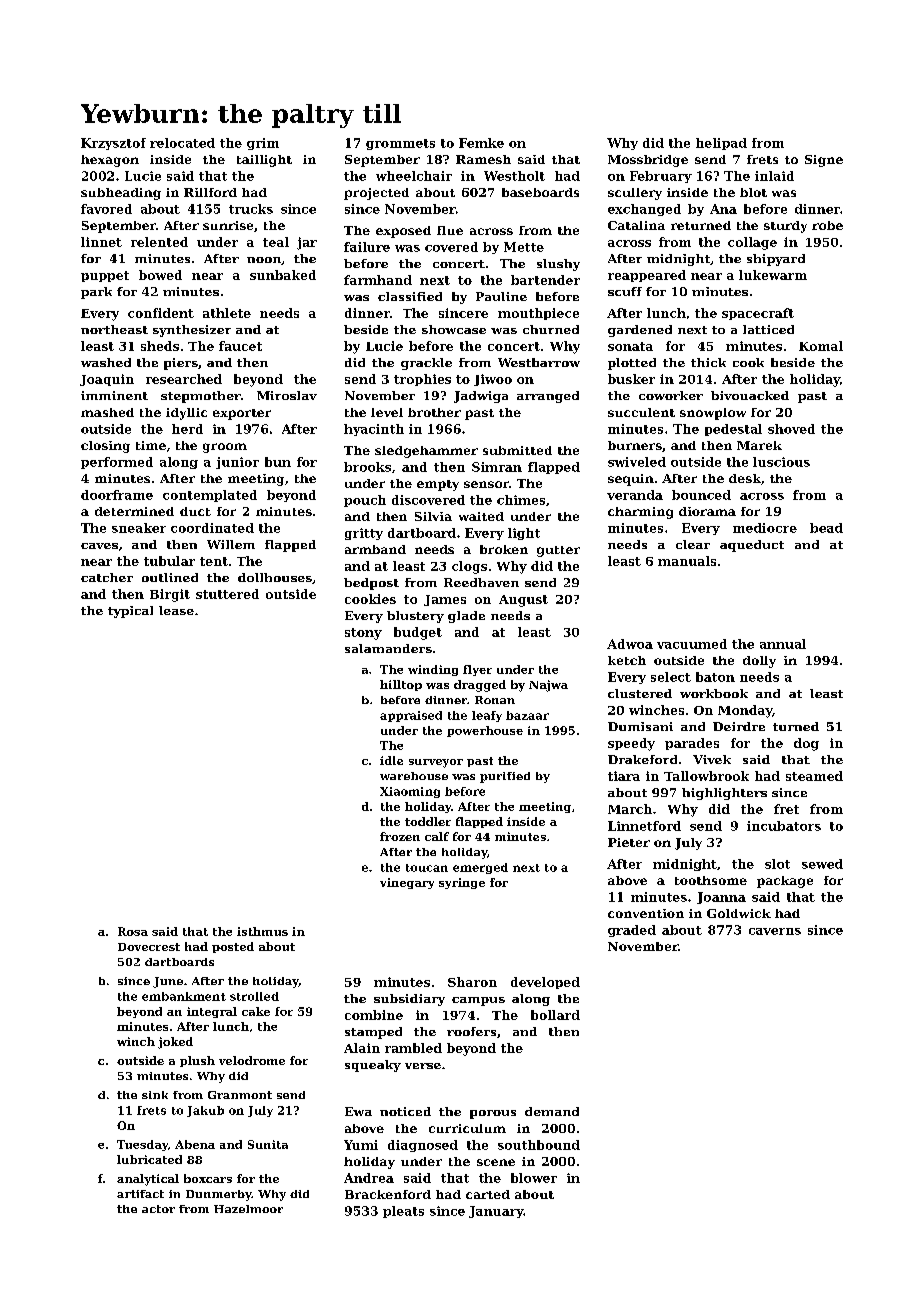  I want to click on Abena, so click(195, 1144).
